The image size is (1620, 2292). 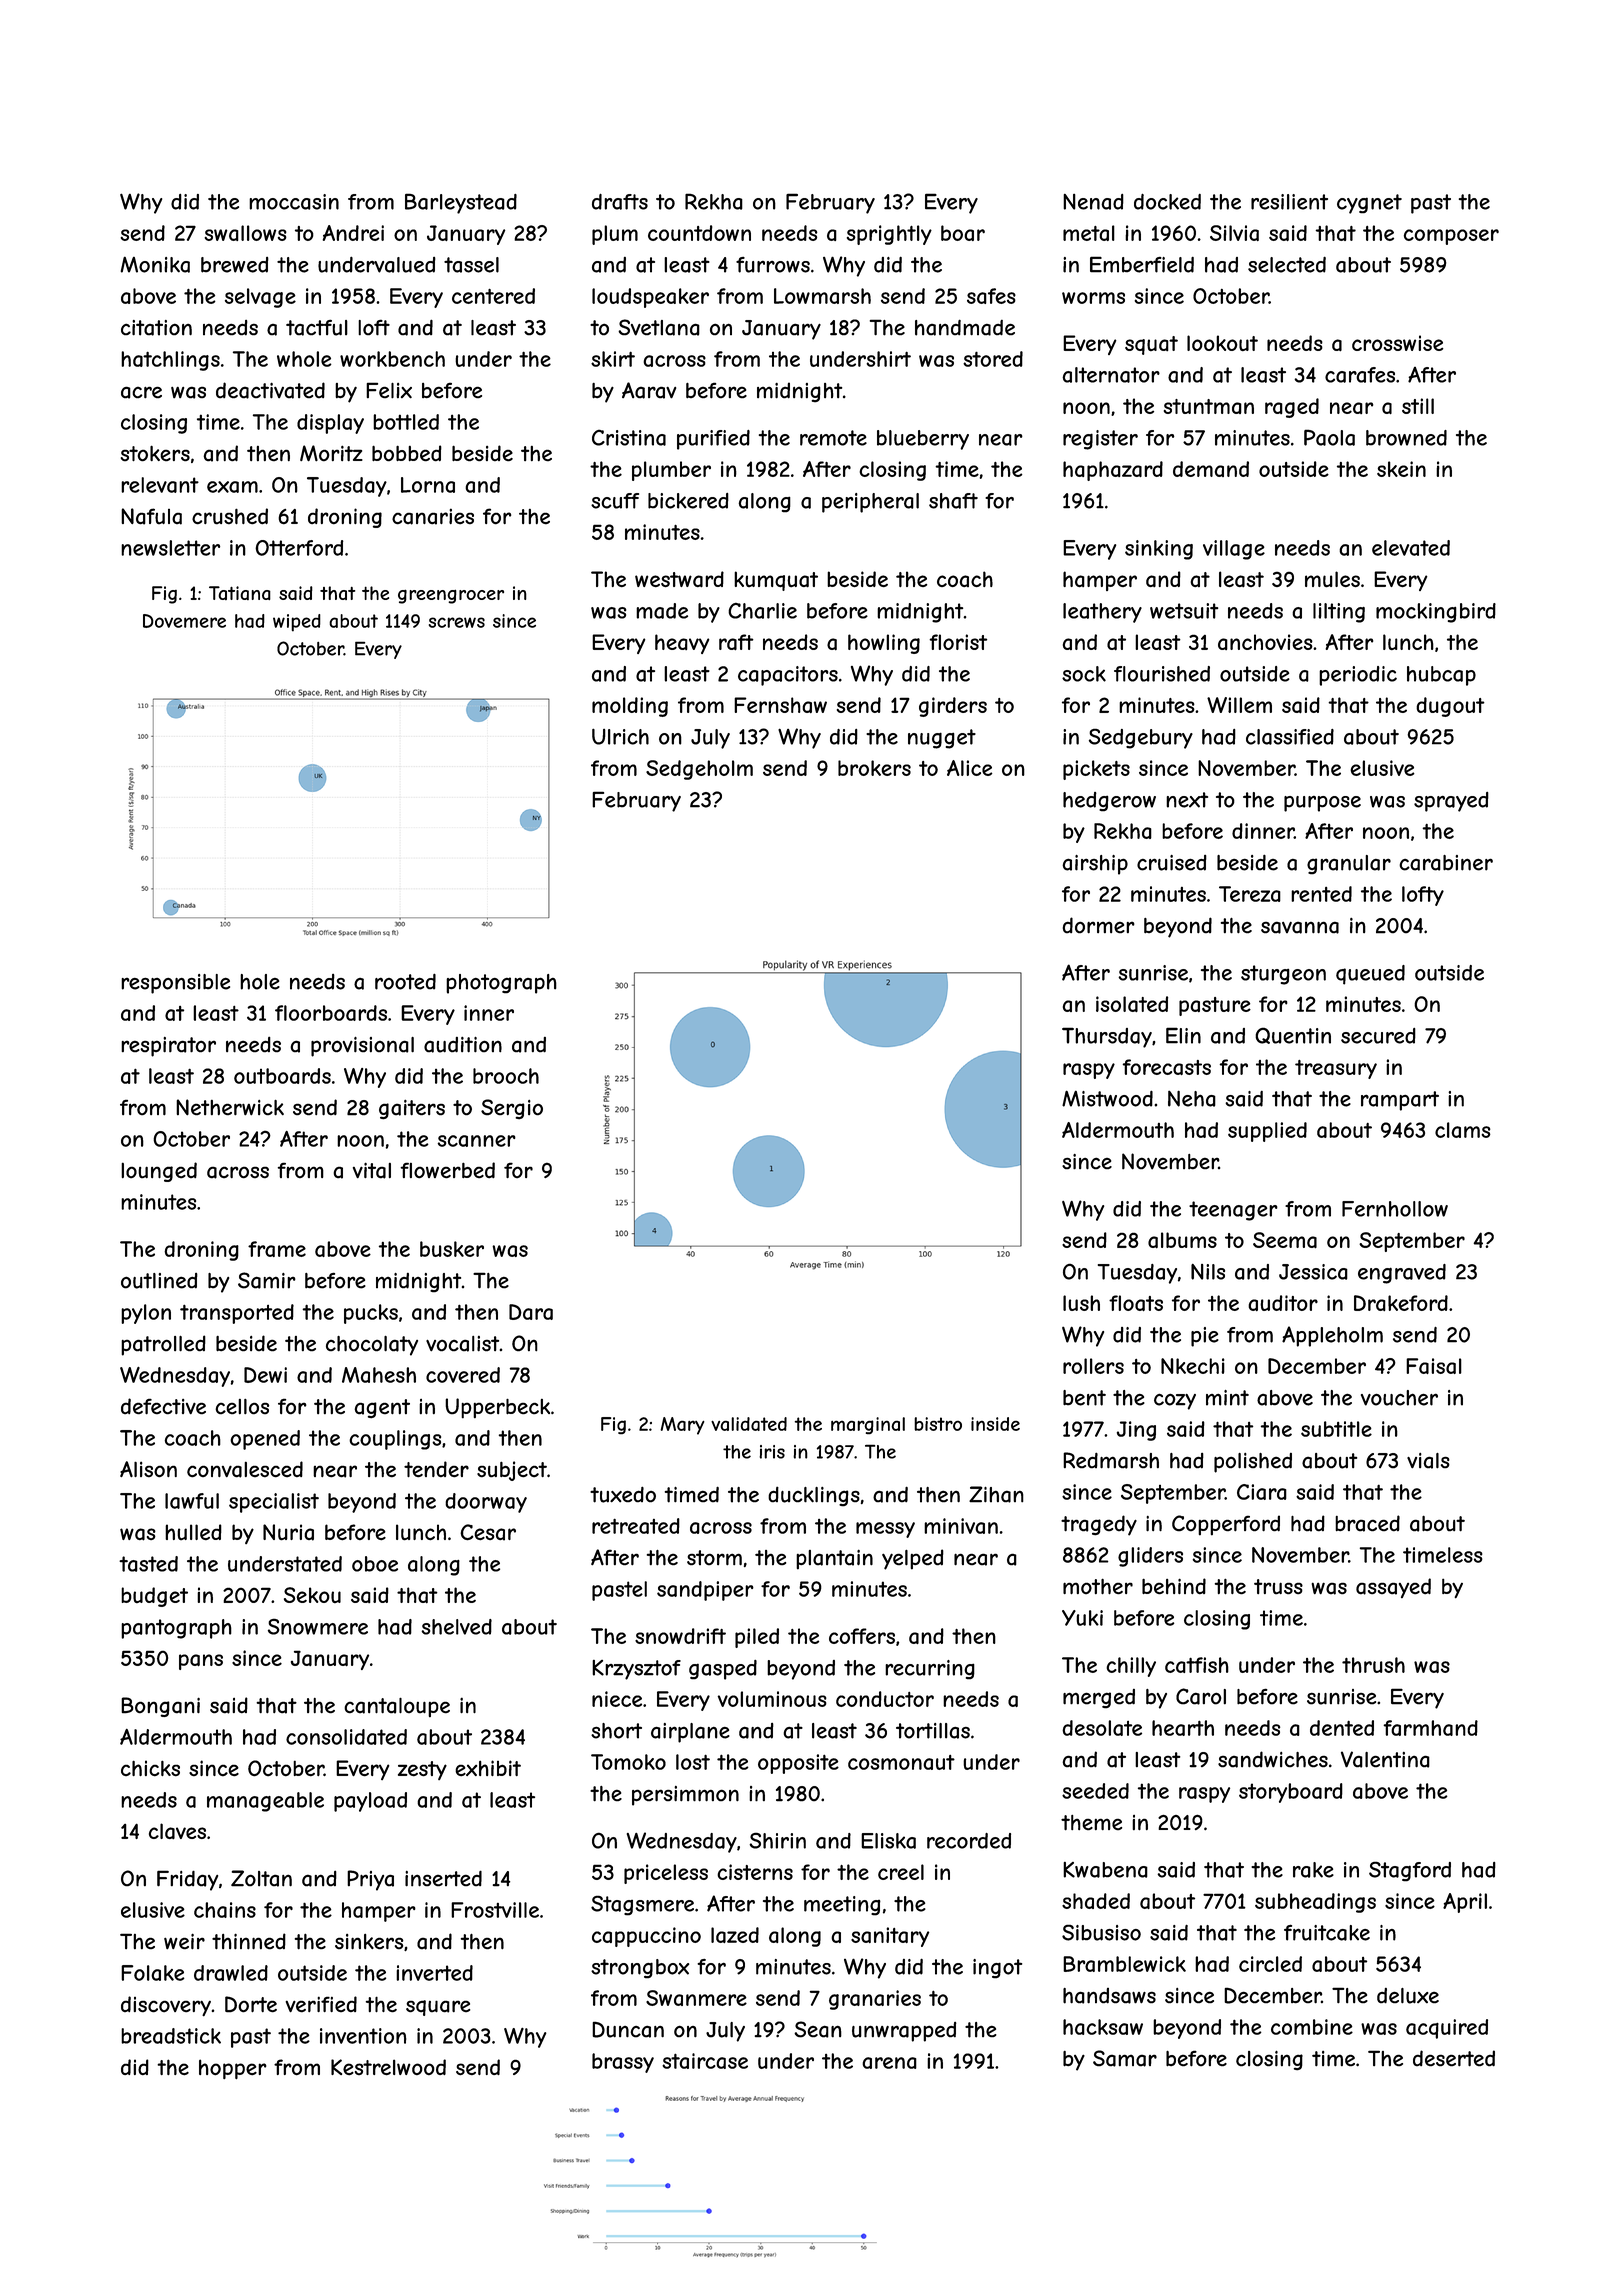 What do you see at coordinates (772, 1452) in the document?
I see `iris` at bounding box center [772, 1452].
